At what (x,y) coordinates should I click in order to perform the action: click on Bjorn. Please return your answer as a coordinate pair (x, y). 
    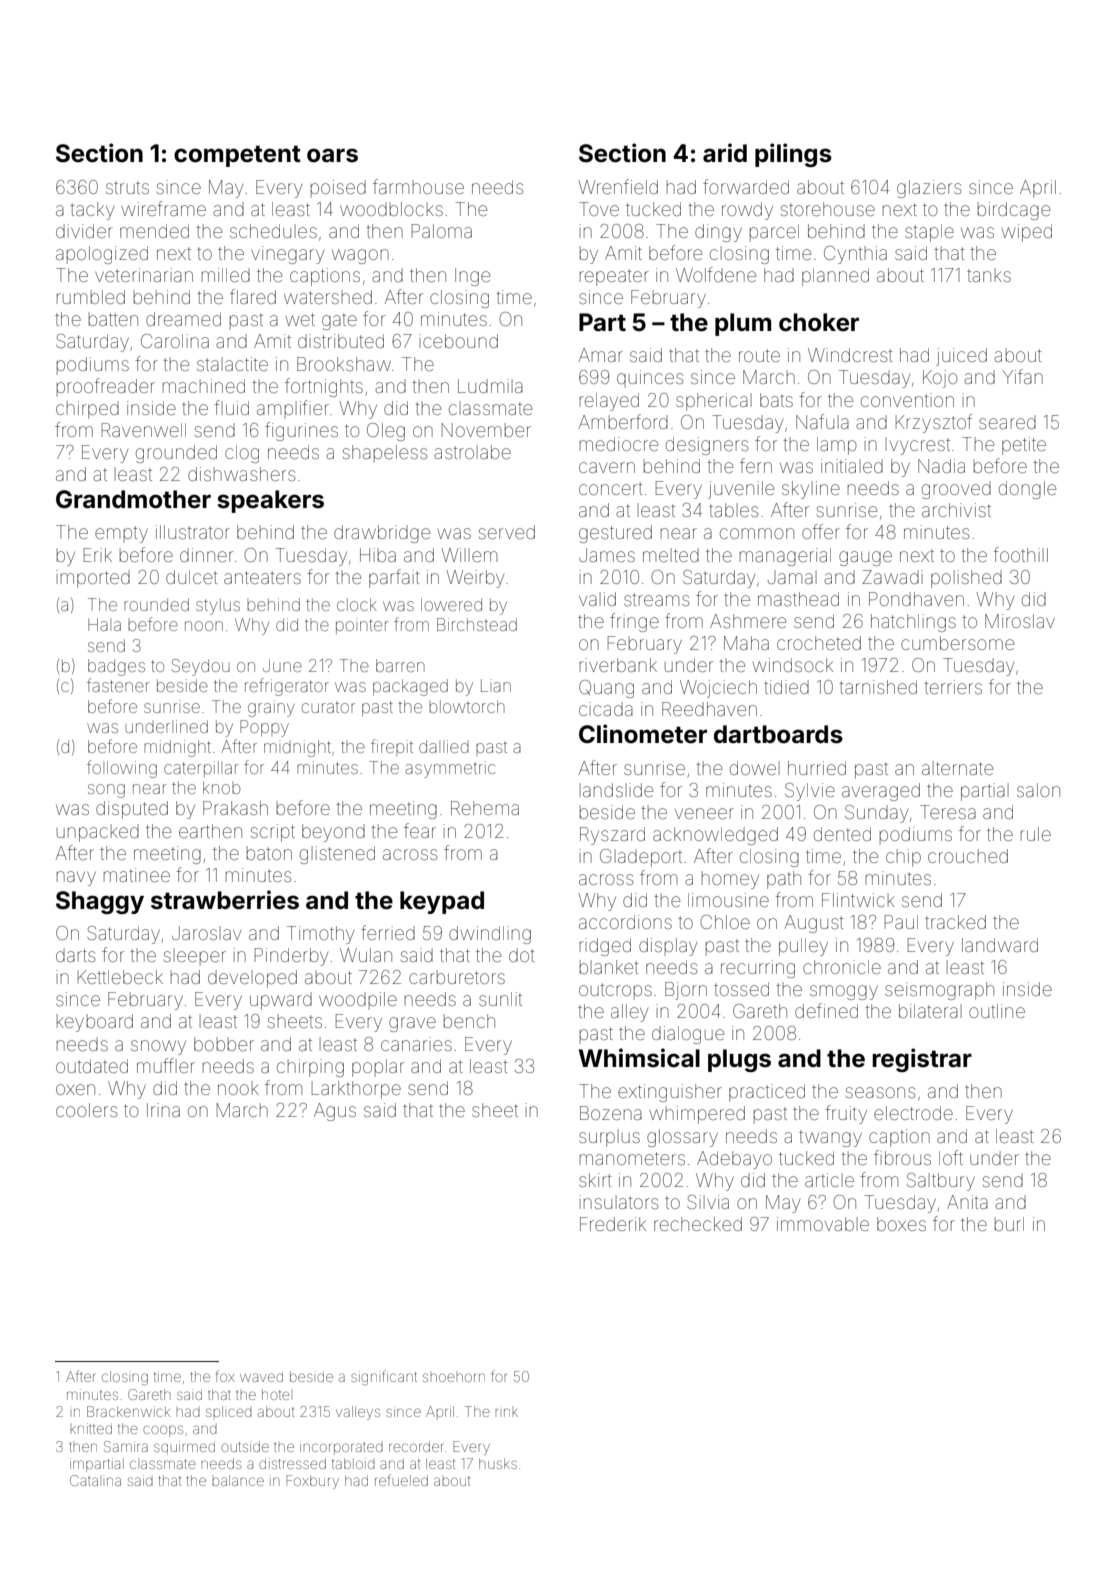
    Looking at the image, I should click on (686, 991).
